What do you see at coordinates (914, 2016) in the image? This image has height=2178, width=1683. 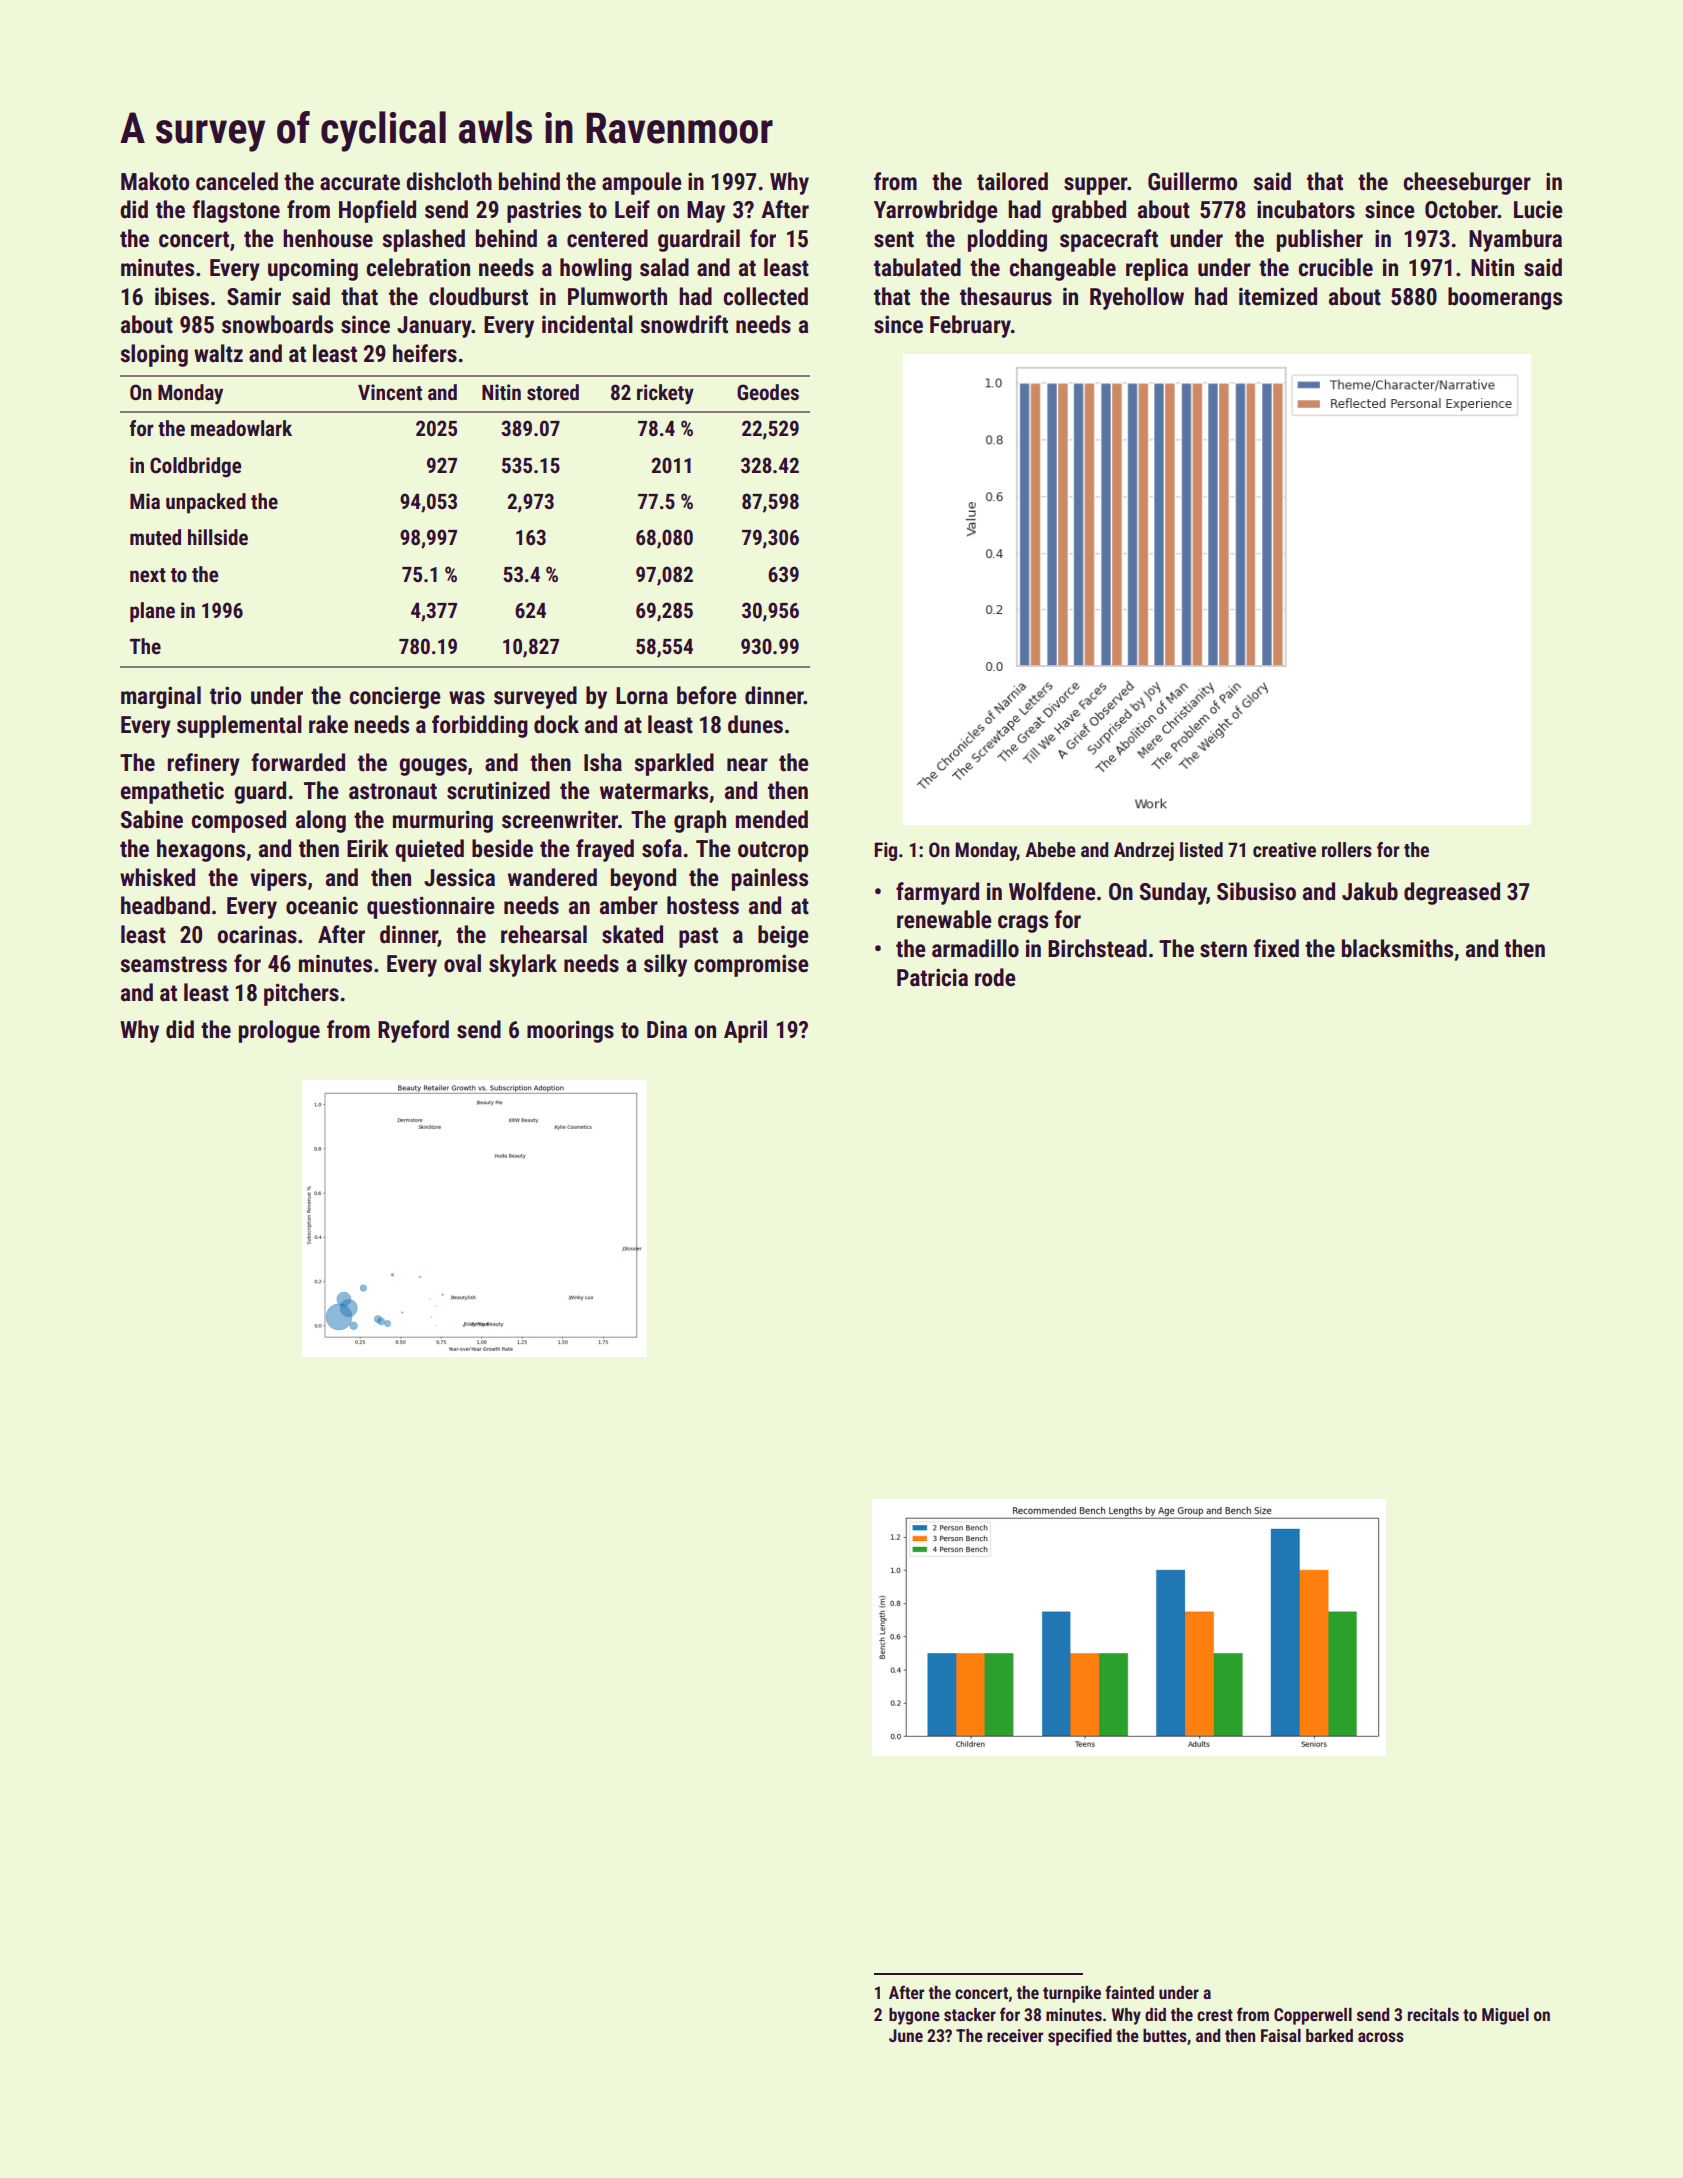 I see `bygone` at bounding box center [914, 2016].
